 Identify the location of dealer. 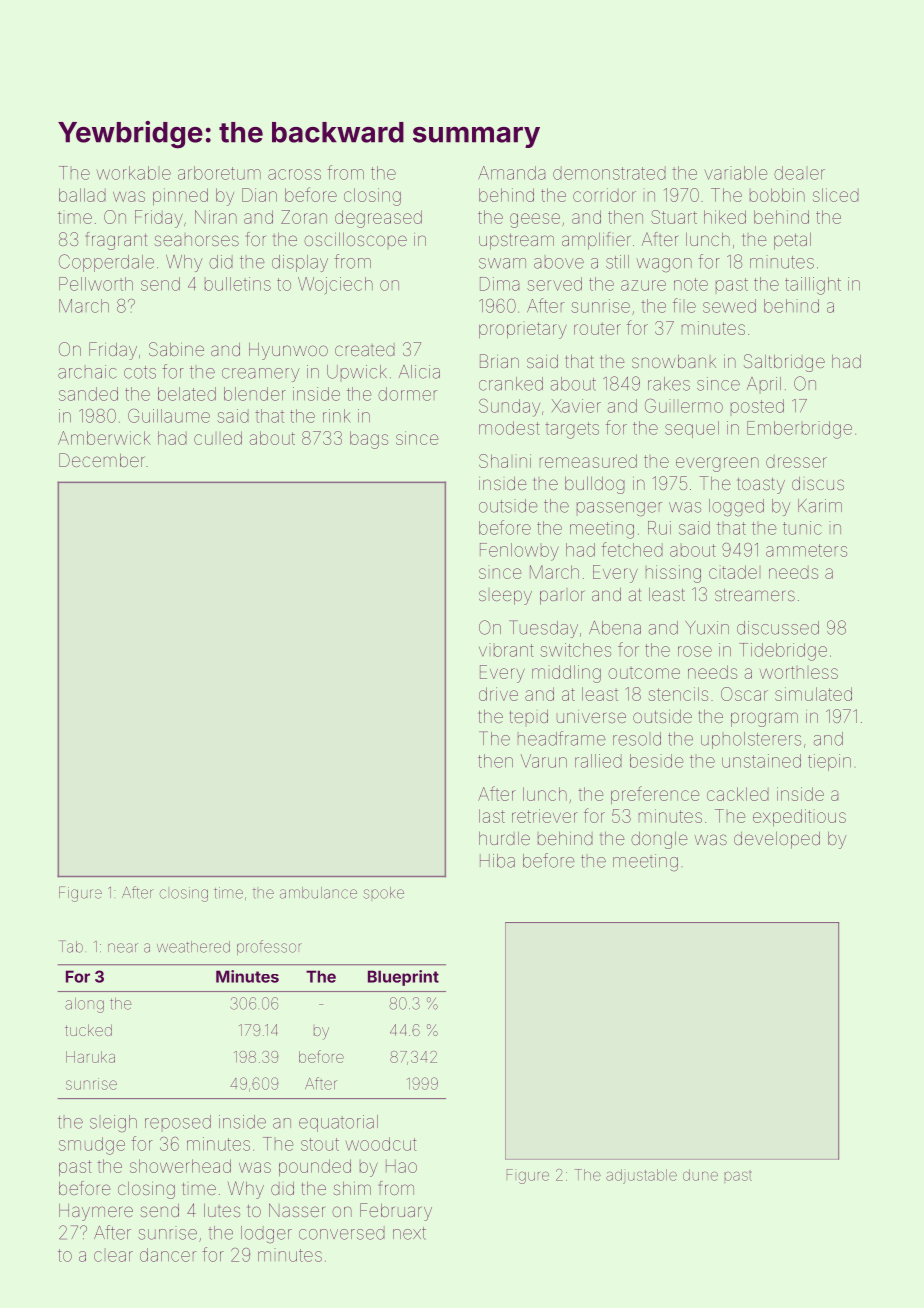
(799, 173).
